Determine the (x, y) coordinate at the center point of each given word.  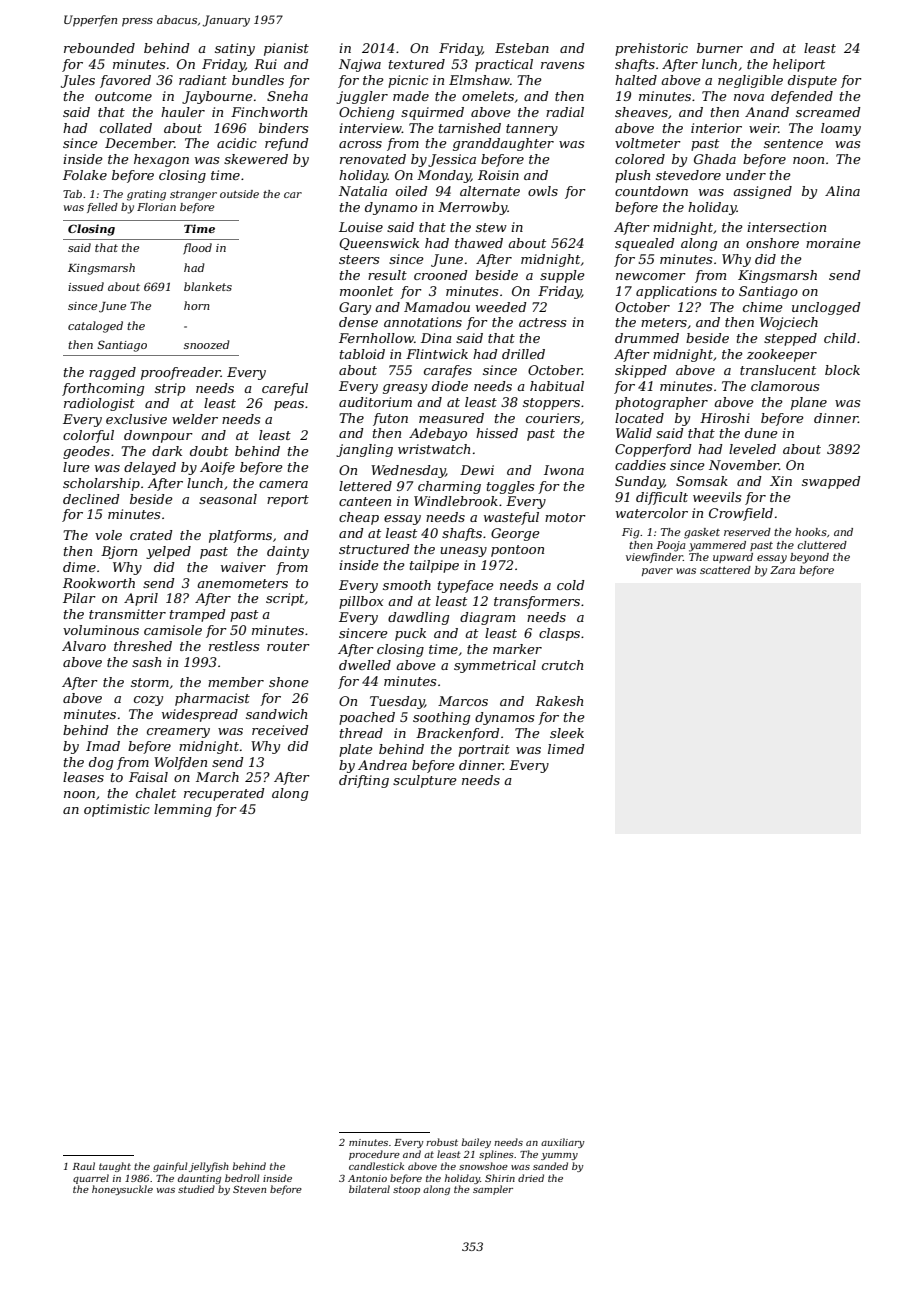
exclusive (136, 419)
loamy (841, 129)
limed (566, 749)
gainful (170, 1167)
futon (390, 419)
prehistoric (651, 49)
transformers (537, 602)
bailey (476, 1143)
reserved (747, 532)
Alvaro (84, 646)
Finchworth (269, 112)
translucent (778, 370)
